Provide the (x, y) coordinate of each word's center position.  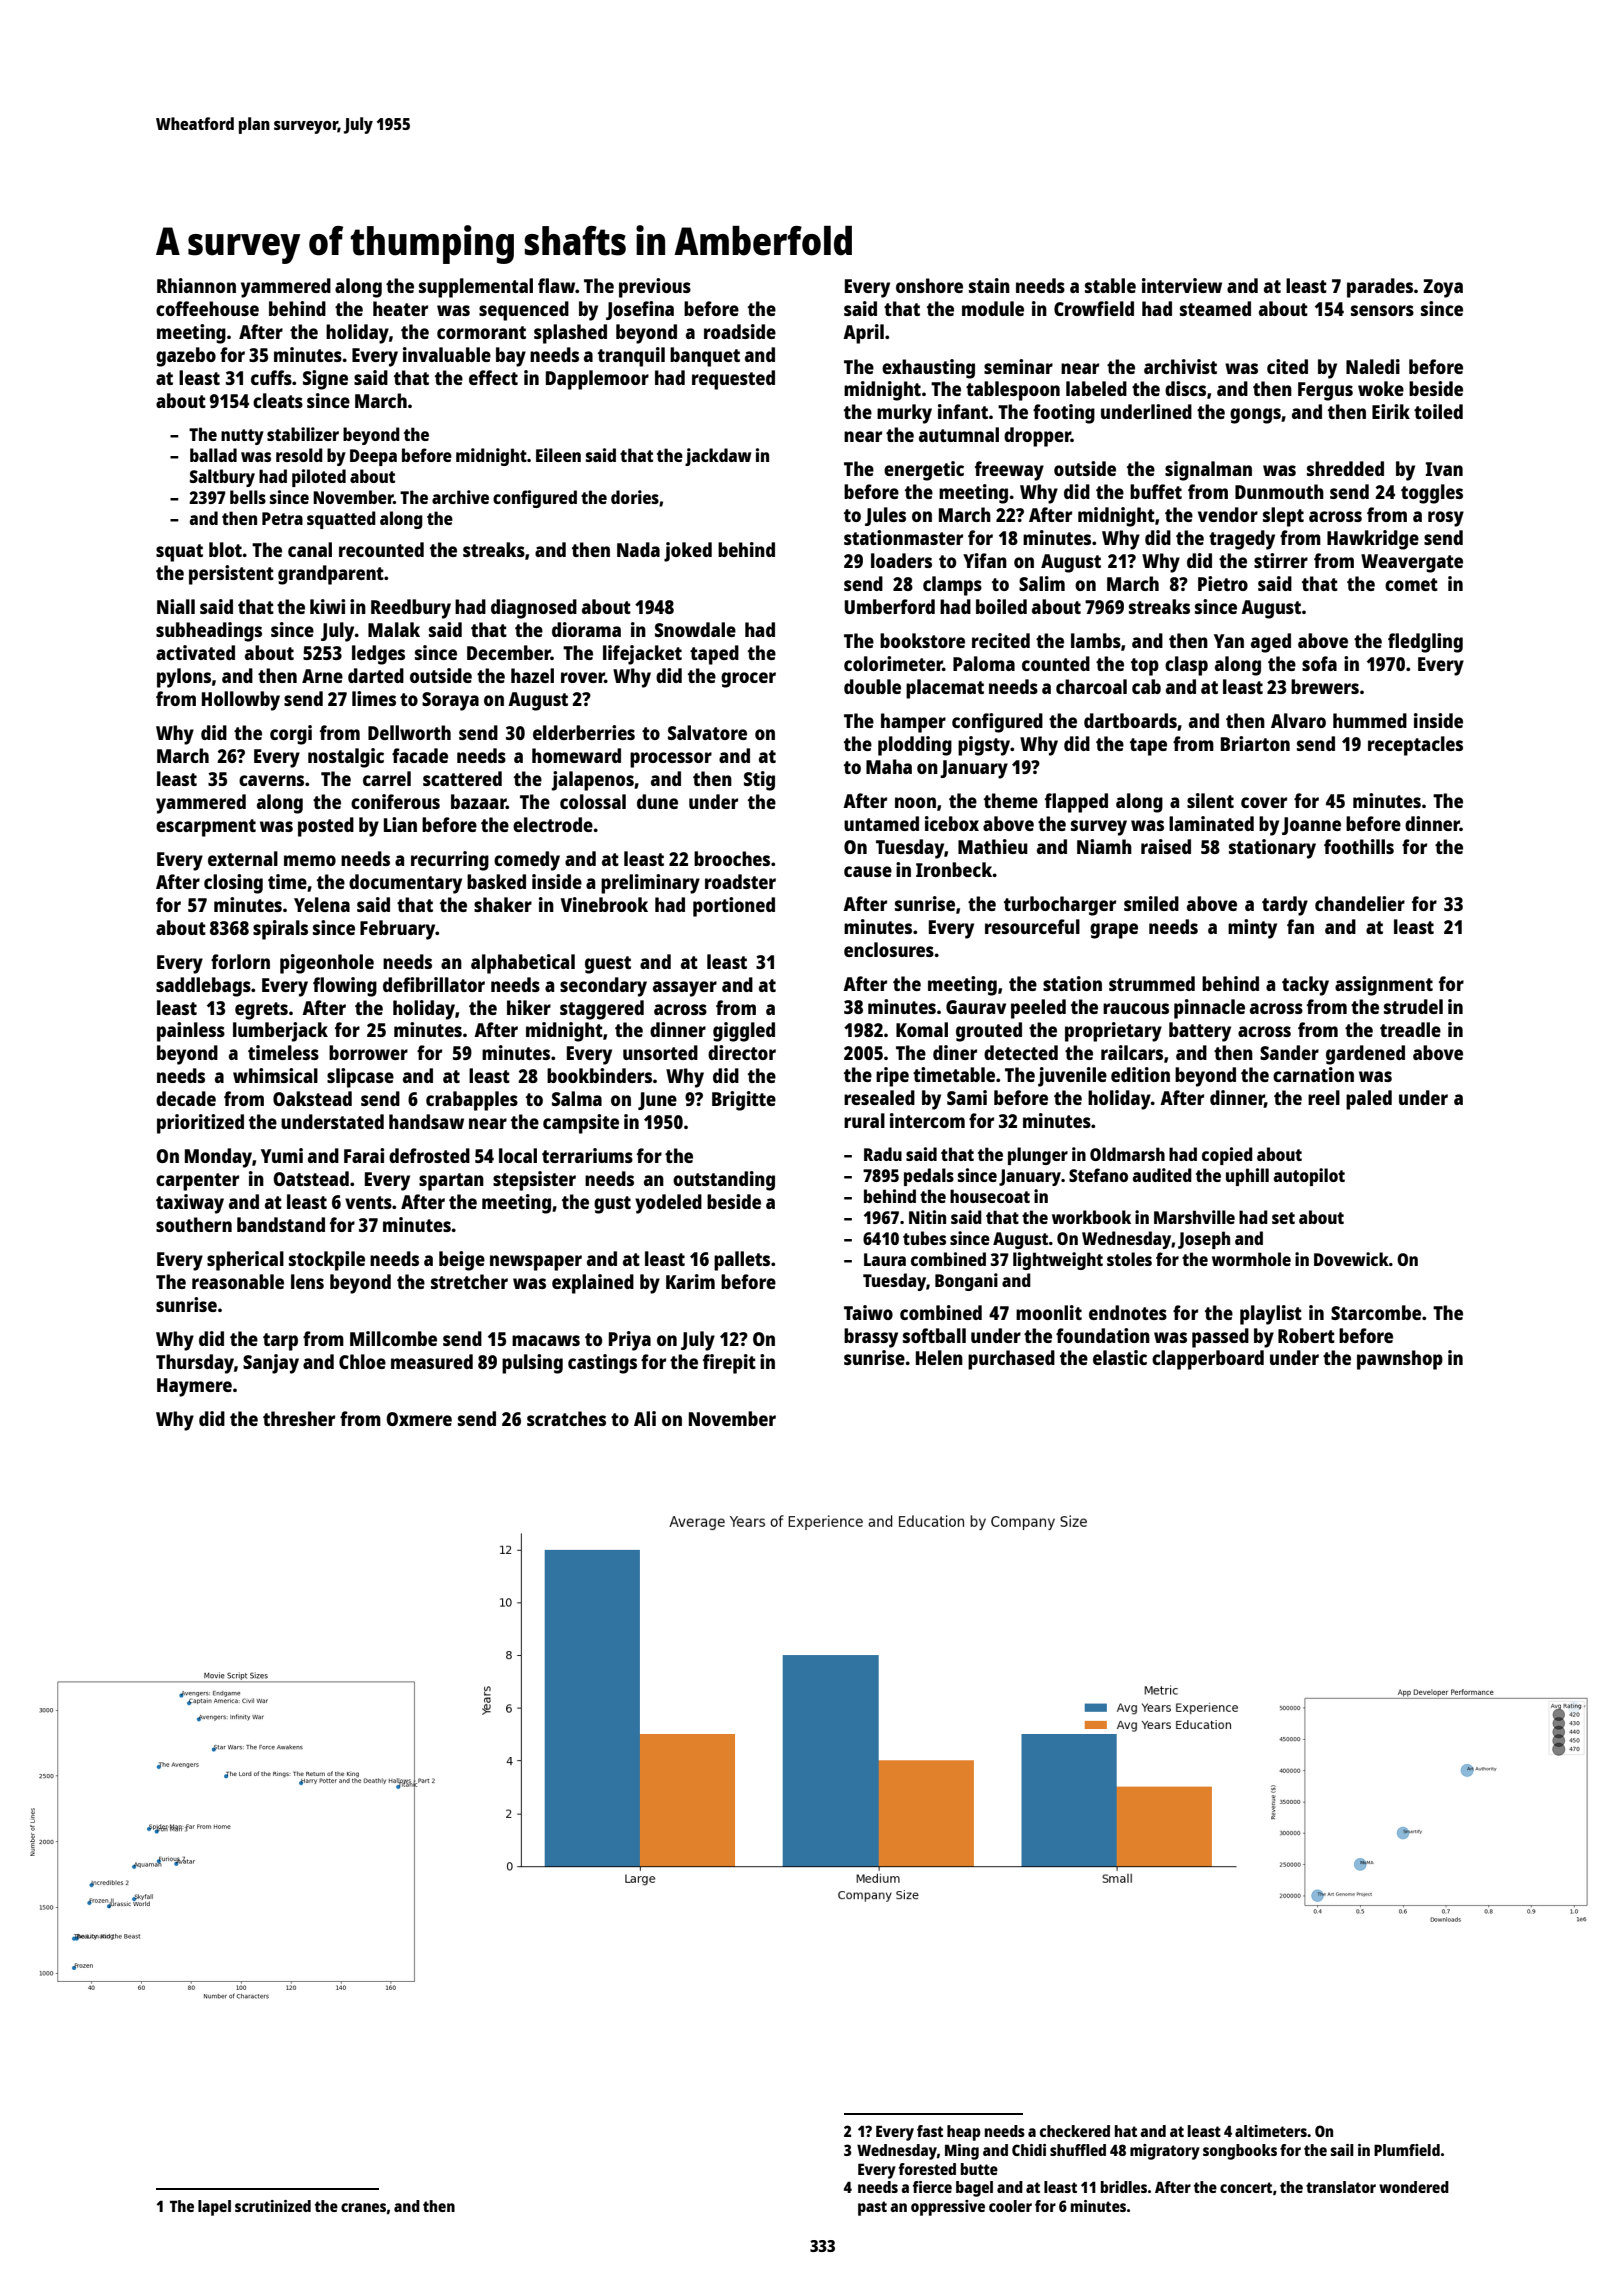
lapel (214, 2208)
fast (930, 2131)
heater (400, 308)
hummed (1370, 720)
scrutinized (273, 2206)
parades (1380, 288)
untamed (881, 823)
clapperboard (1208, 1360)
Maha (889, 766)
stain (989, 285)
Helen (939, 1357)
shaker (503, 904)
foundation (1103, 1335)
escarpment (206, 828)
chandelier (1360, 903)
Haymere (194, 1387)
